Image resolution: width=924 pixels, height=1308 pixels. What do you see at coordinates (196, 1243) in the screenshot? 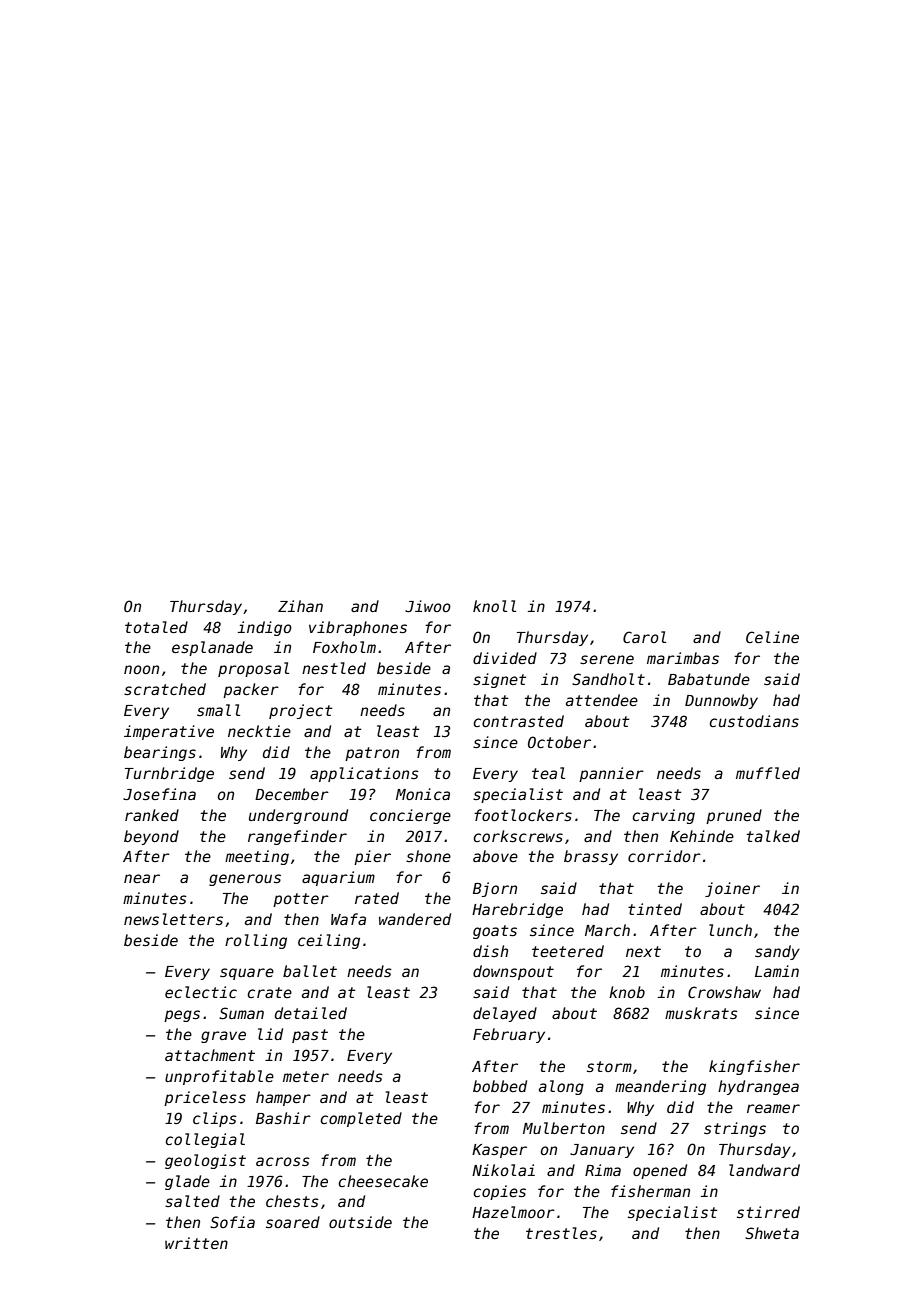
I see `written` at bounding box center [196, 1243].
